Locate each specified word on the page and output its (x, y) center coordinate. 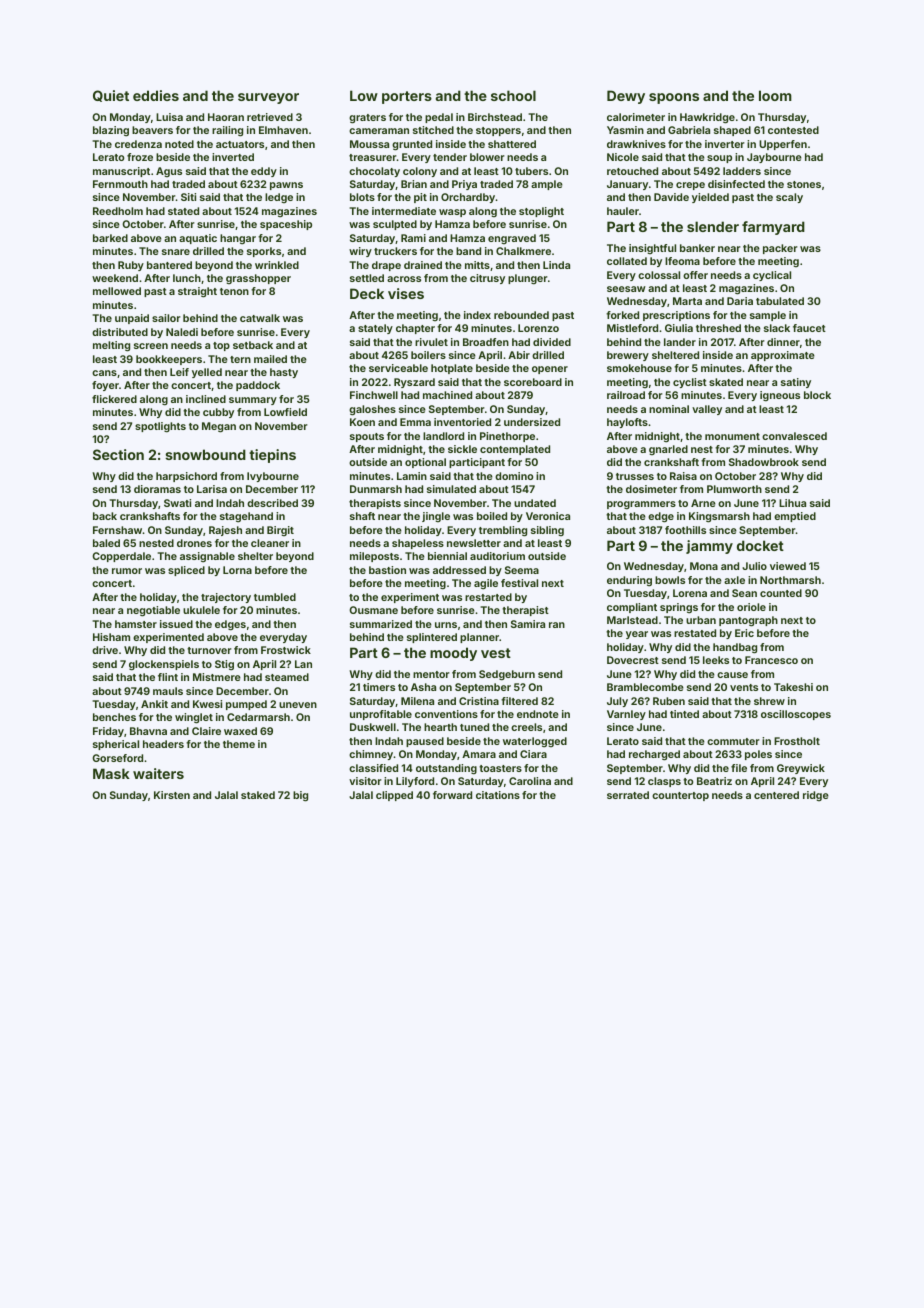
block (817, 395)
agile (486, 584)
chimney (371, 755)
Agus (169, 172)
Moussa (369, 144)
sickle (462, 449)
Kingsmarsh (719, 517)
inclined (206, 399)
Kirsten (172, 795)
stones (804, 184)
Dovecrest (633, 660)
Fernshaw (118, 530)
